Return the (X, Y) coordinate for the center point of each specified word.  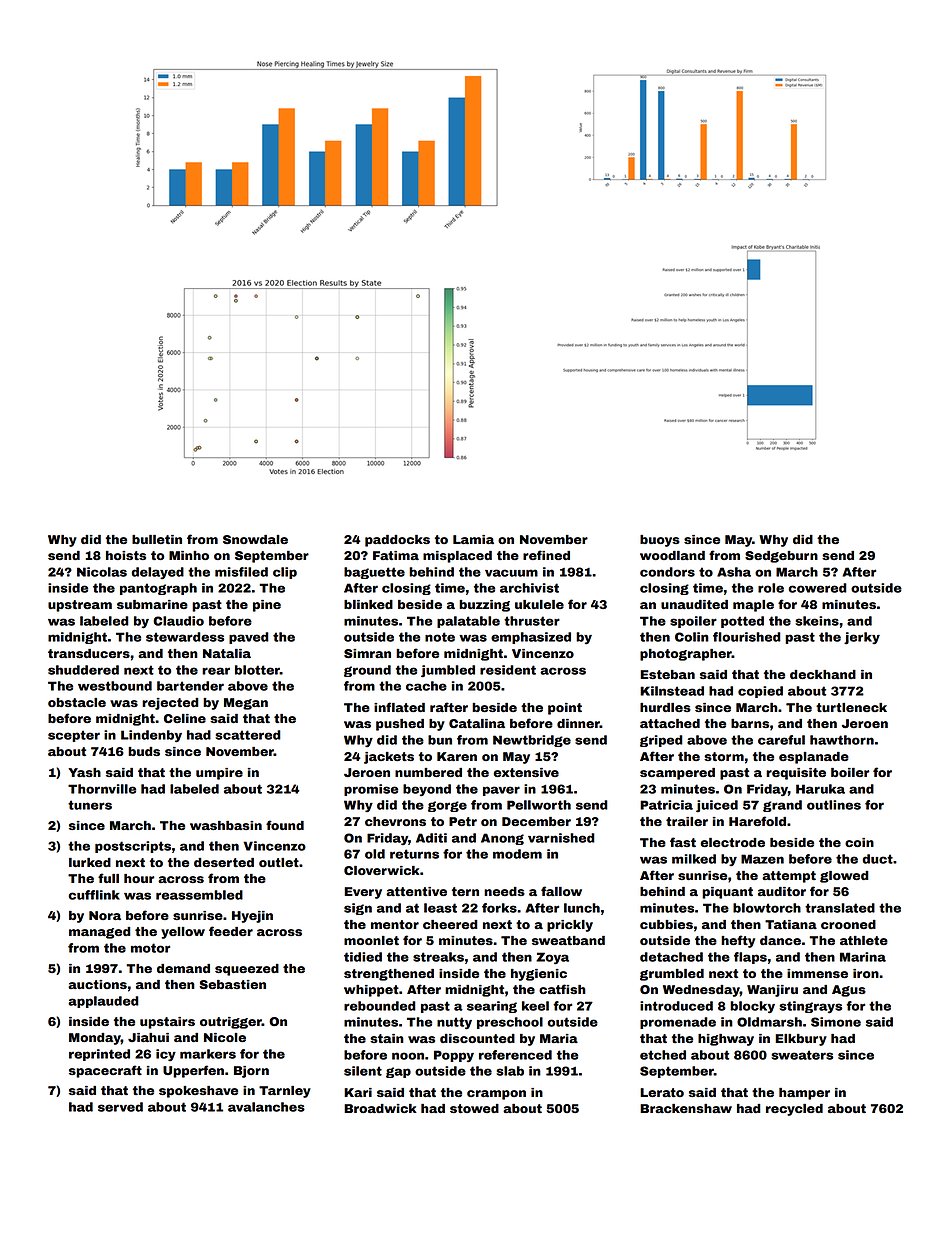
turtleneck (851, 707)
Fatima (396, 555)
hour (139, 878)
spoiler (693, 622)
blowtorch (767, 908)
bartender (190, 686)
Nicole (225, 1037)
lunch (582, 908)
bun (440, 740)
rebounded (380, 1006)
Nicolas (102, 572)
